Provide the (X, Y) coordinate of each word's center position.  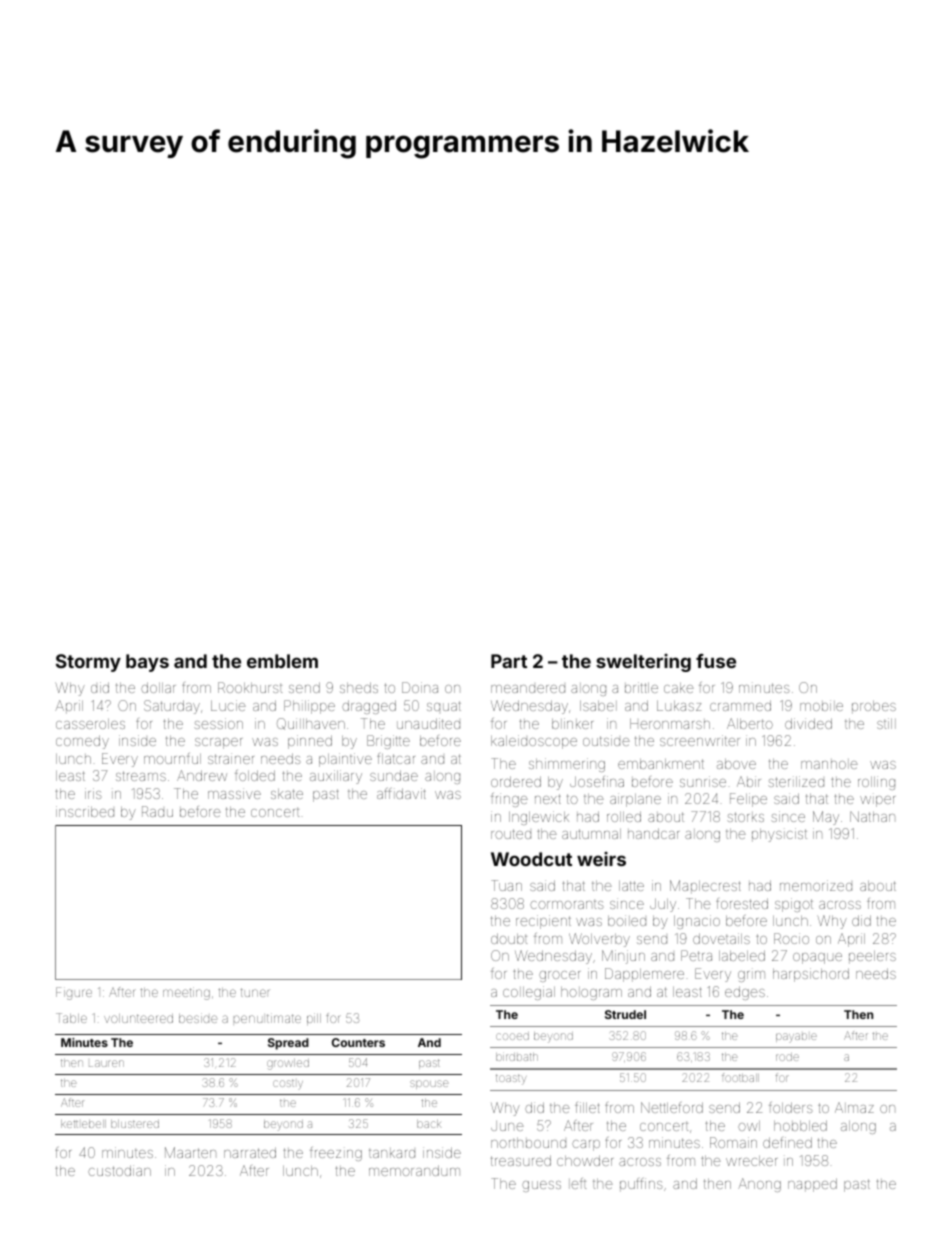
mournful (172, 758)
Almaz (854, 1108)
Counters (358, 1042)
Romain (733, 1142)
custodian (119, 1170)
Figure (74, 993)
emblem (282, 661)
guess (541, 1186)
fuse (716, 661)
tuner (255, 992)
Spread (288, 1044)
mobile (821, 705)
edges (745, 993)
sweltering (643, 663)
